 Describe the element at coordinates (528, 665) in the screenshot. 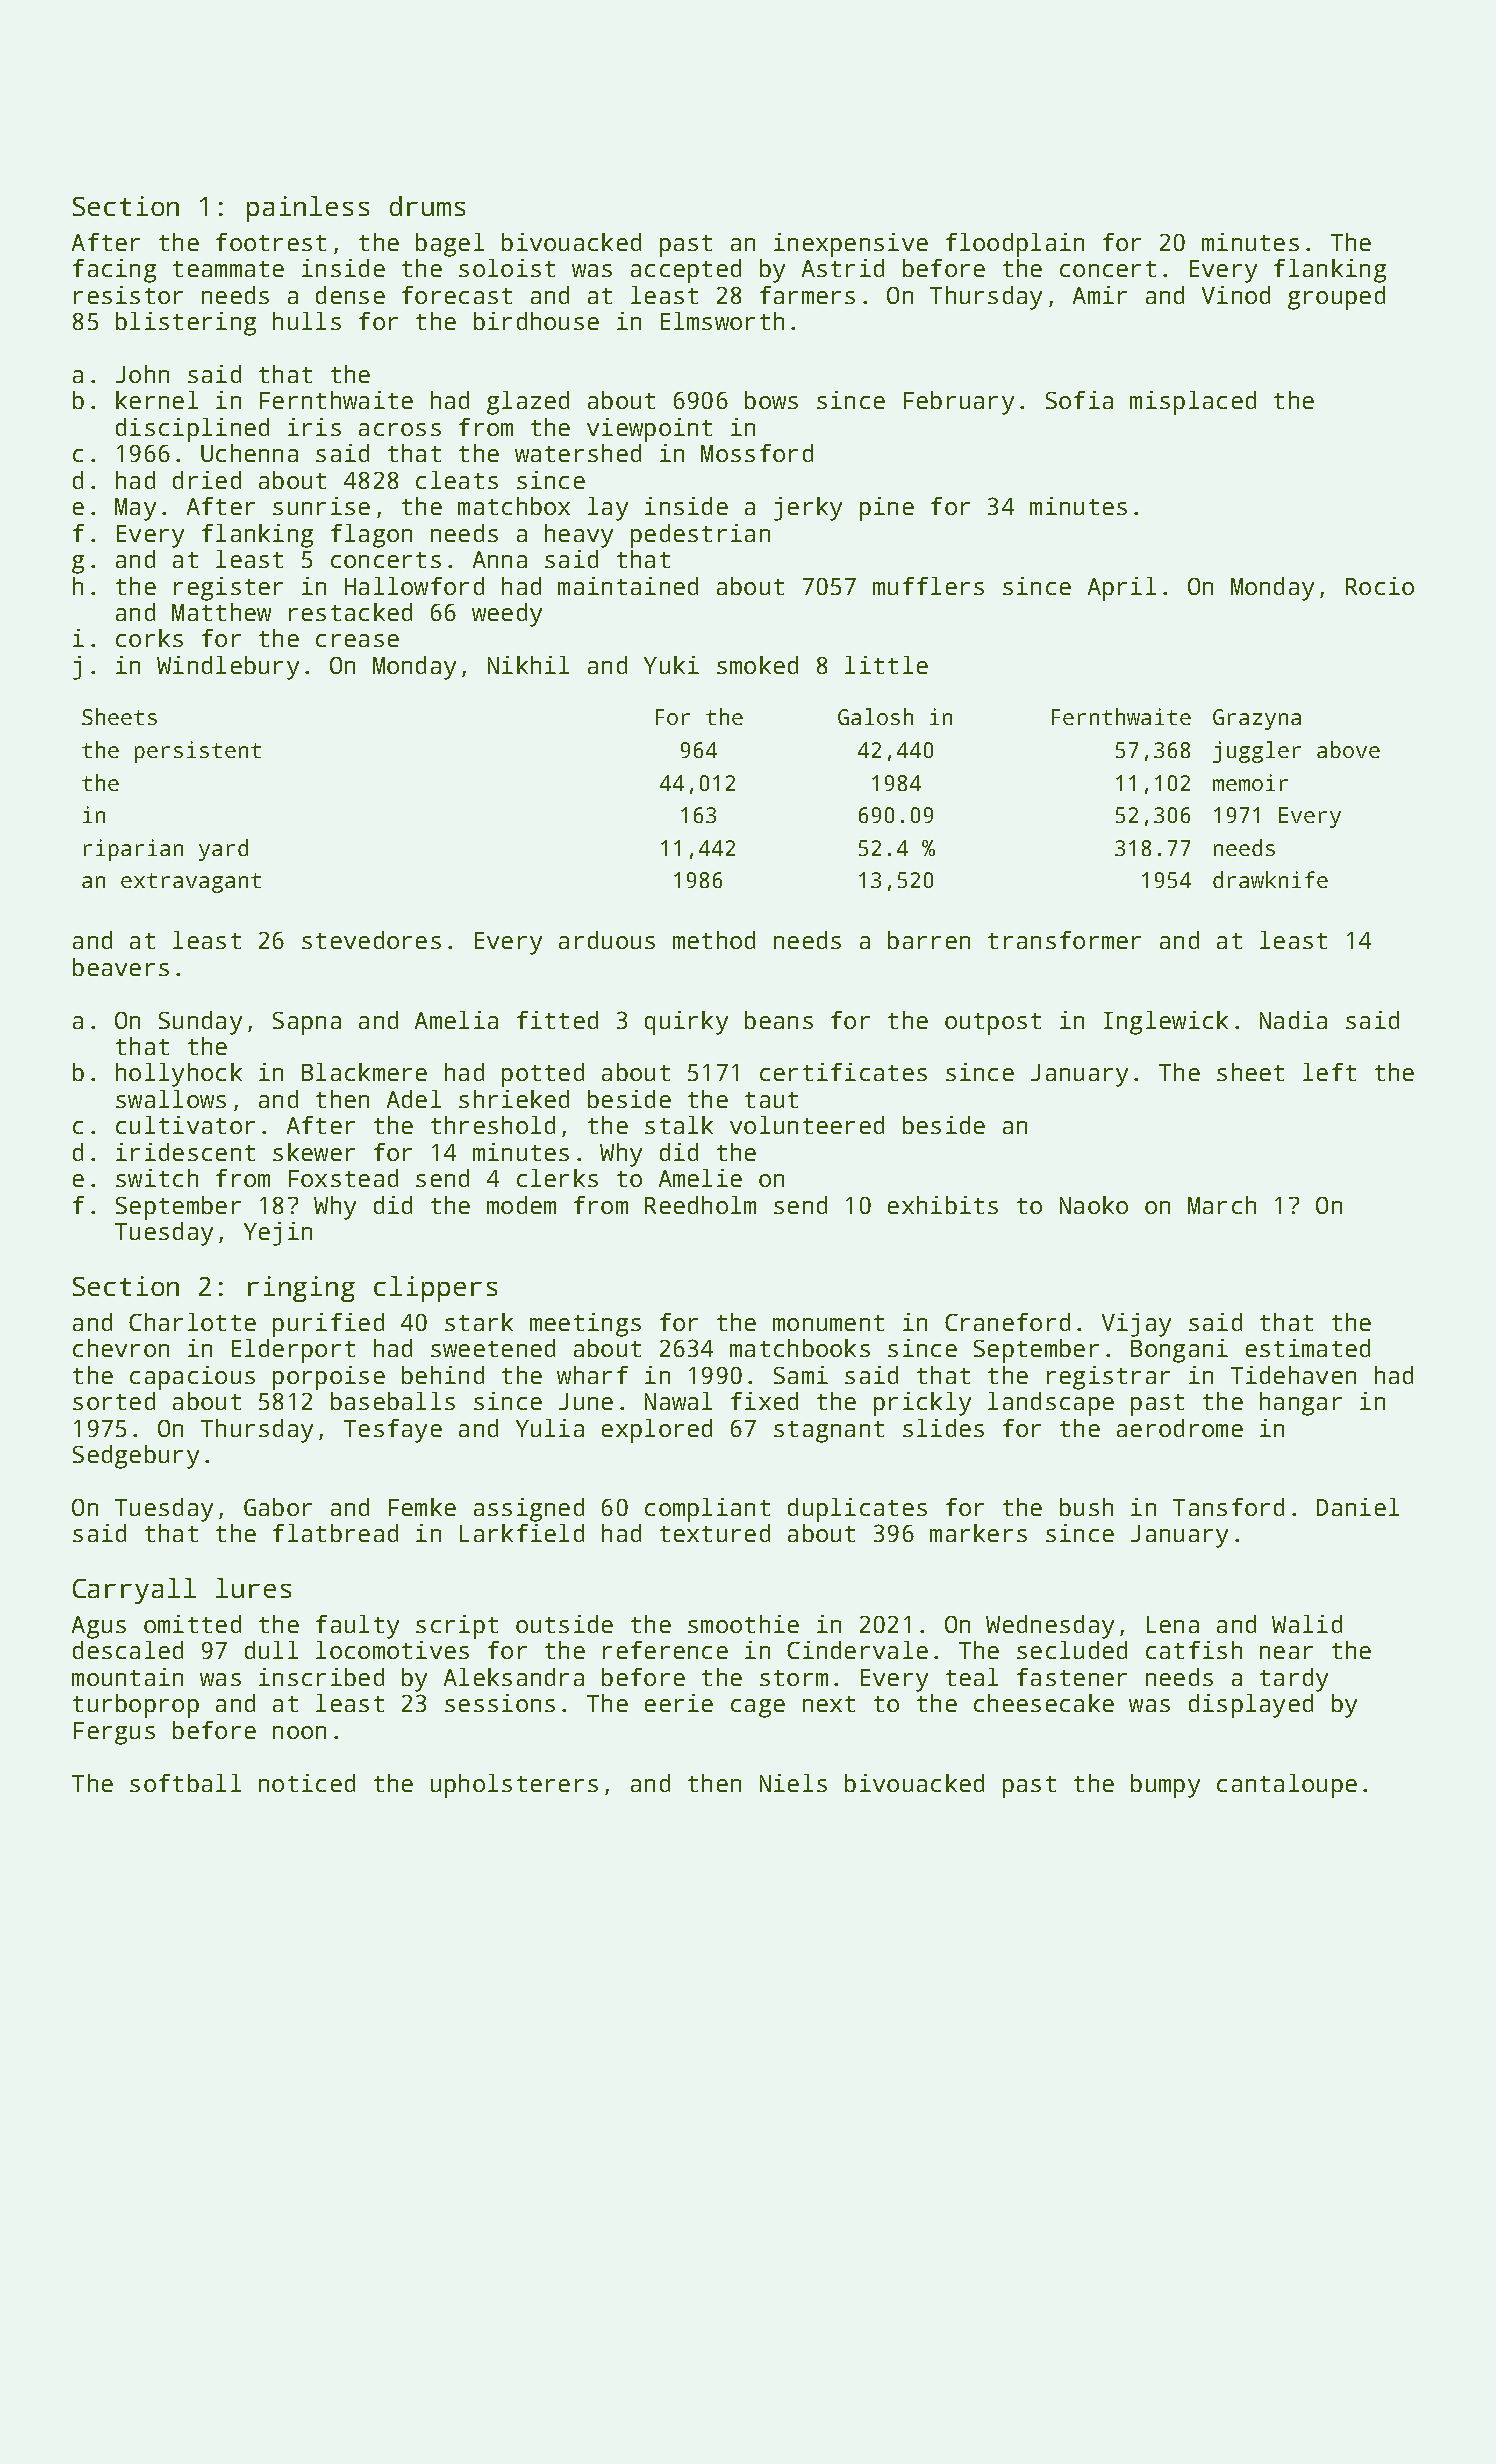

I see `Nikhil` at that location.
